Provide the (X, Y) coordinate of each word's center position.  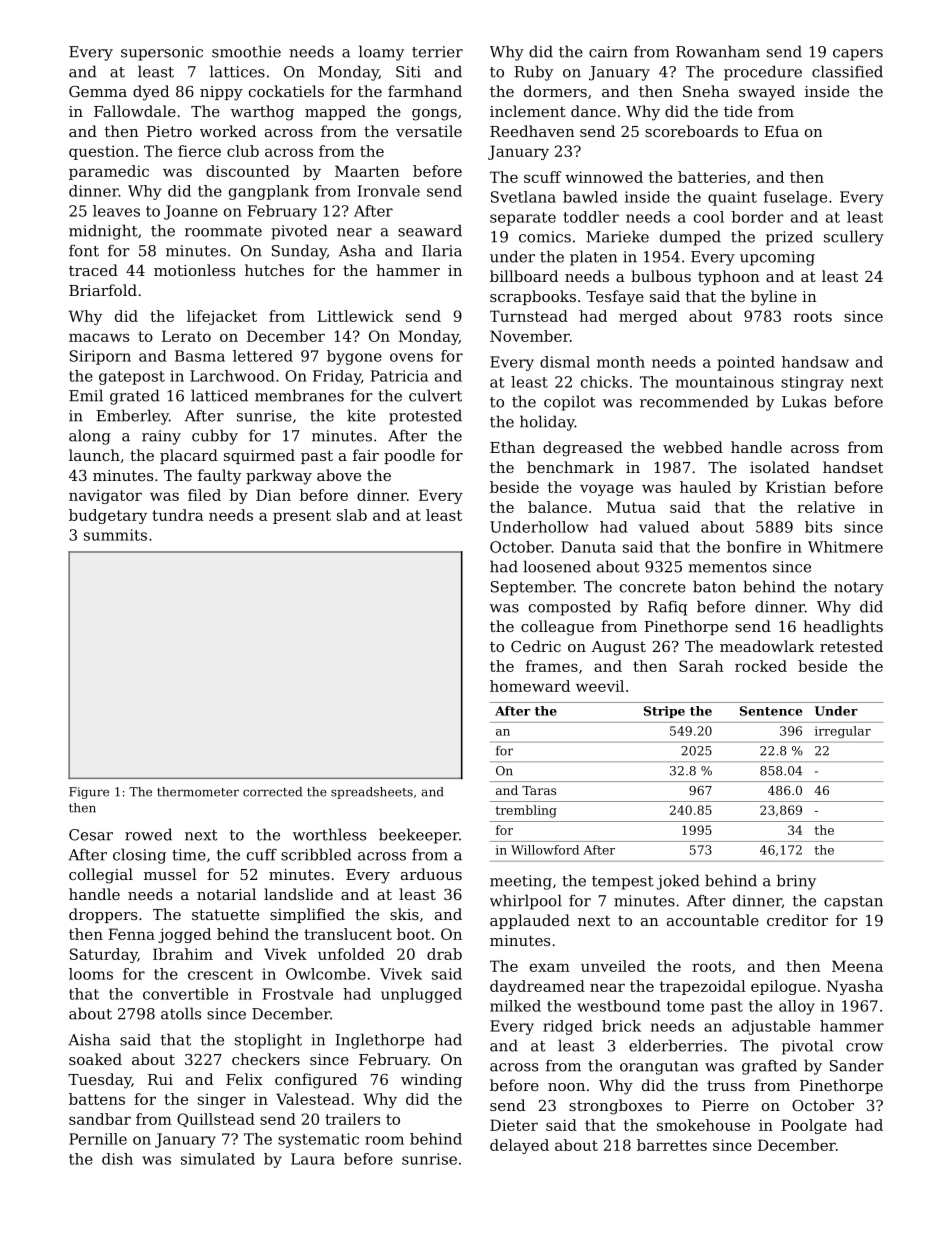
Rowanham (718, 51)
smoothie (246, 51)
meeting (521, 882)
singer (222, 1101)
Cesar (91, 835)
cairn (608, 52)
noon (566, 1087)
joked (678, 882)
